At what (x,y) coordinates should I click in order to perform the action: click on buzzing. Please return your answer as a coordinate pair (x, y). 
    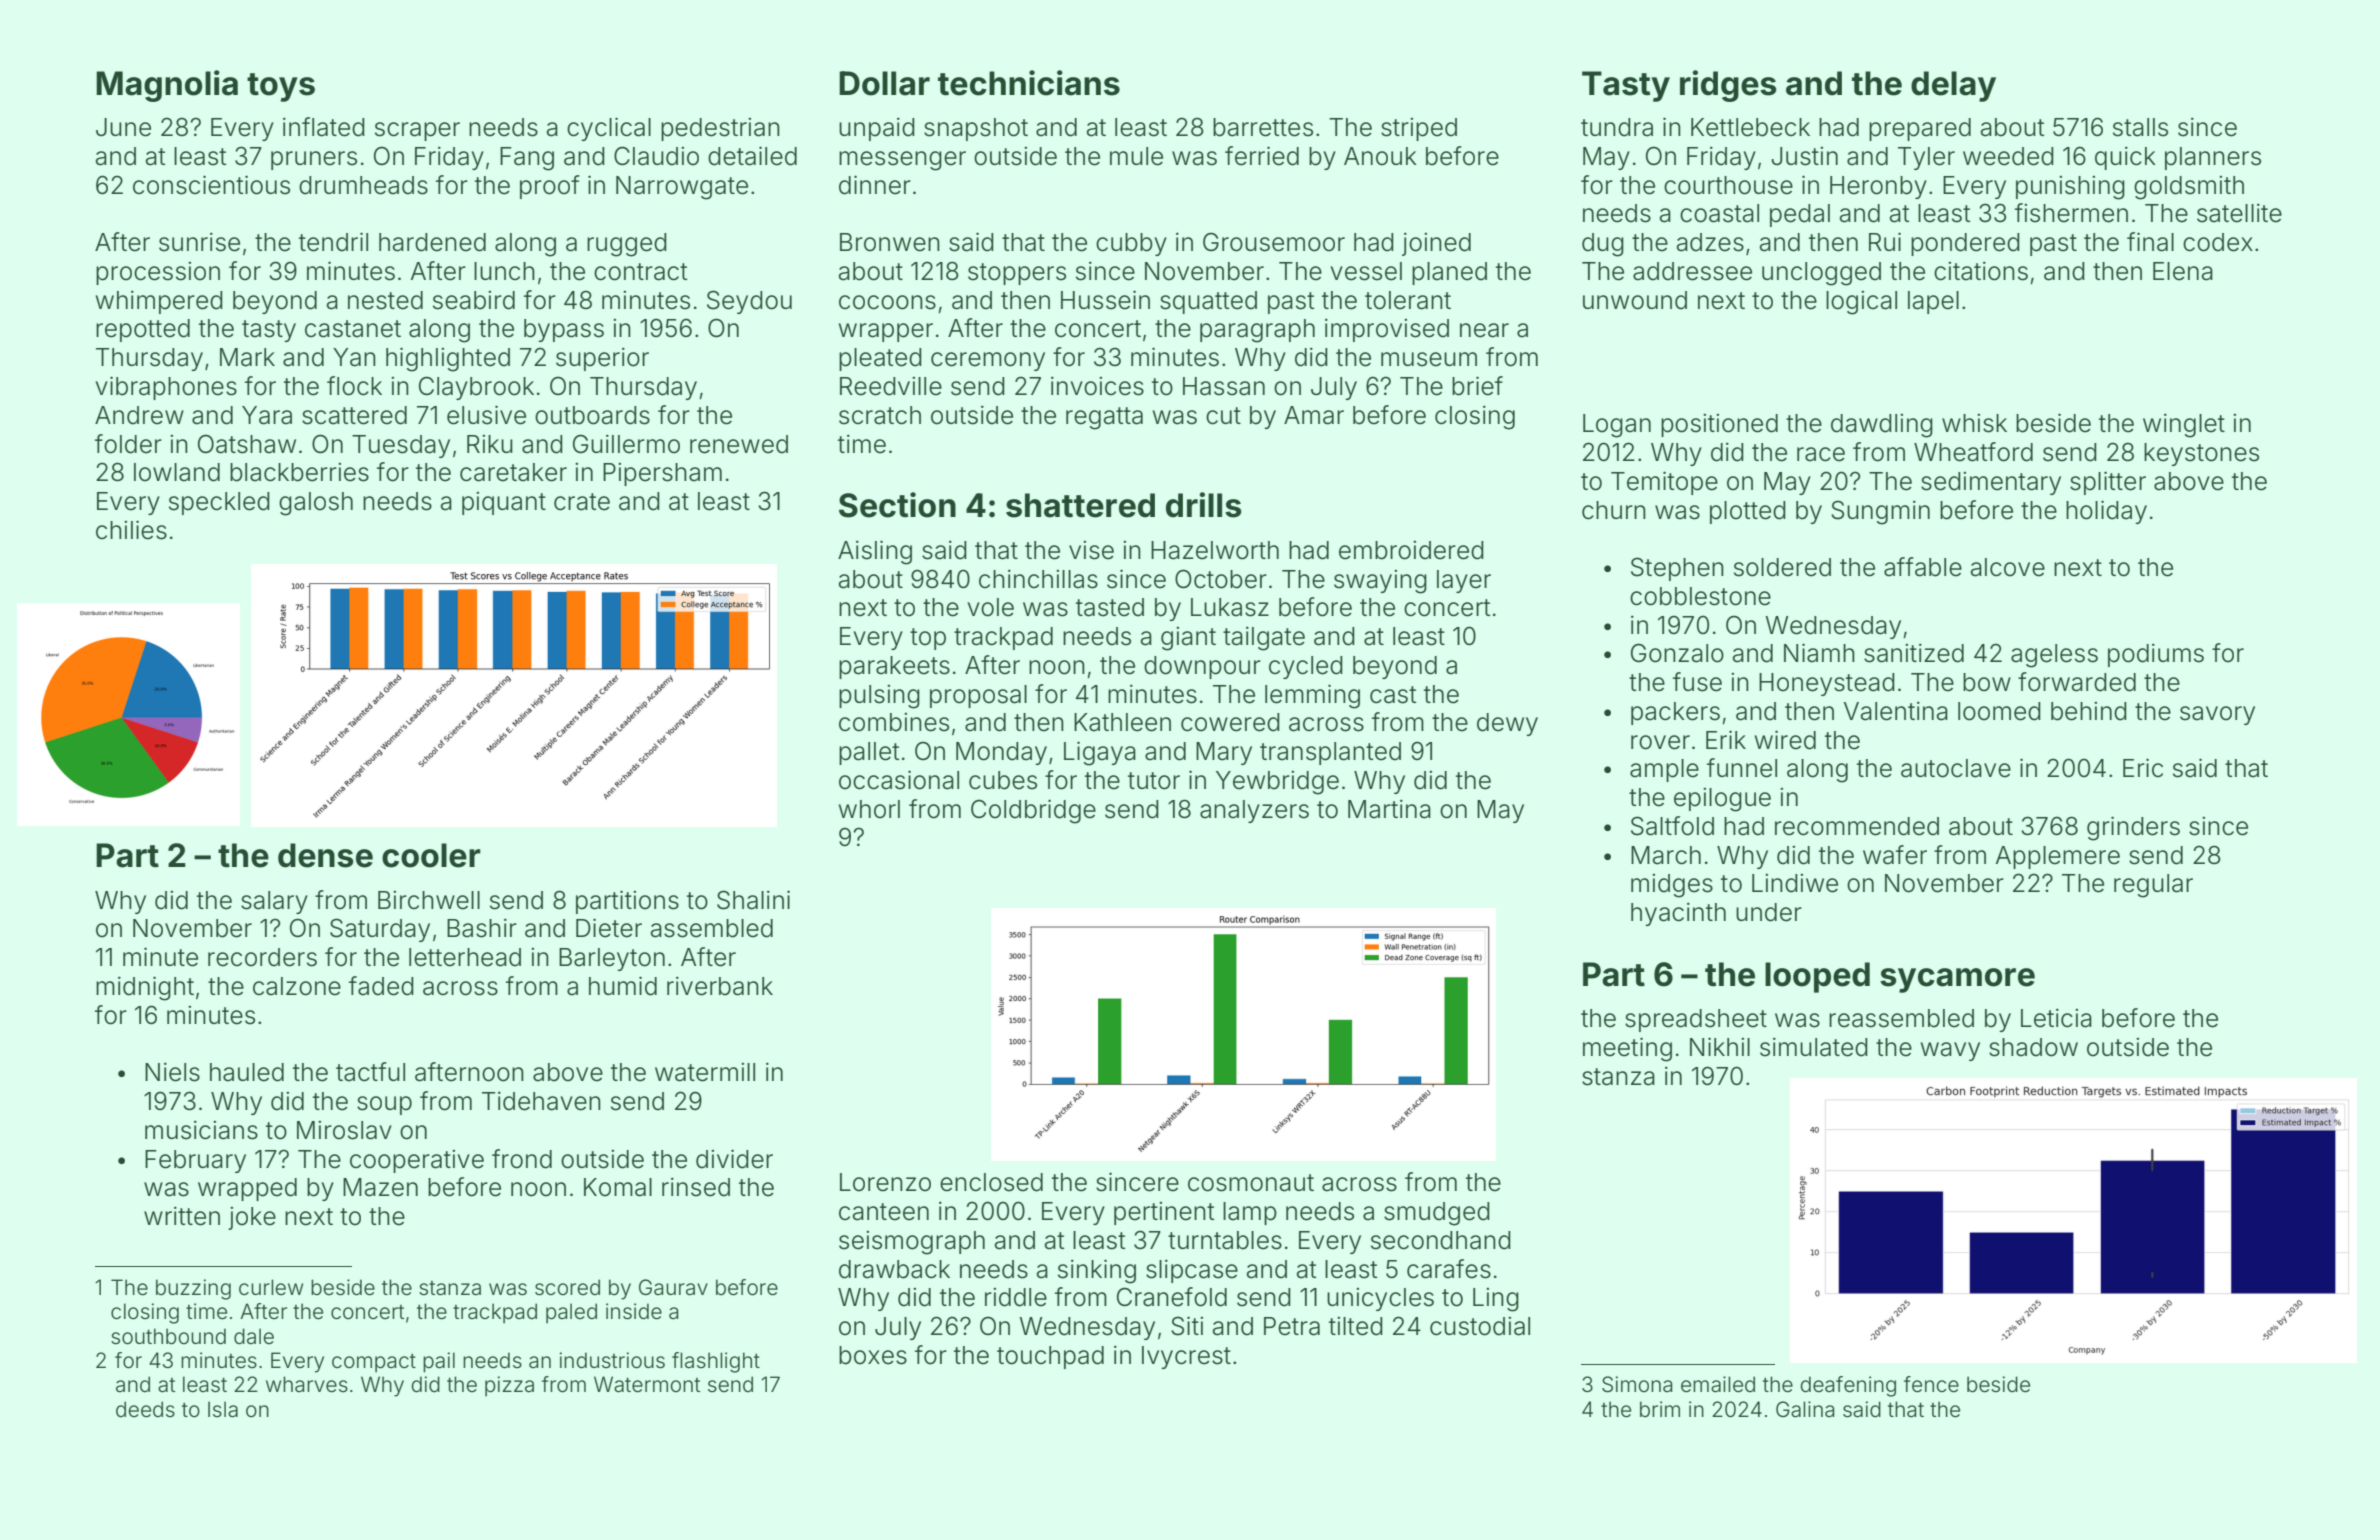
    Looking at the image, I should click on (193, 1289).
